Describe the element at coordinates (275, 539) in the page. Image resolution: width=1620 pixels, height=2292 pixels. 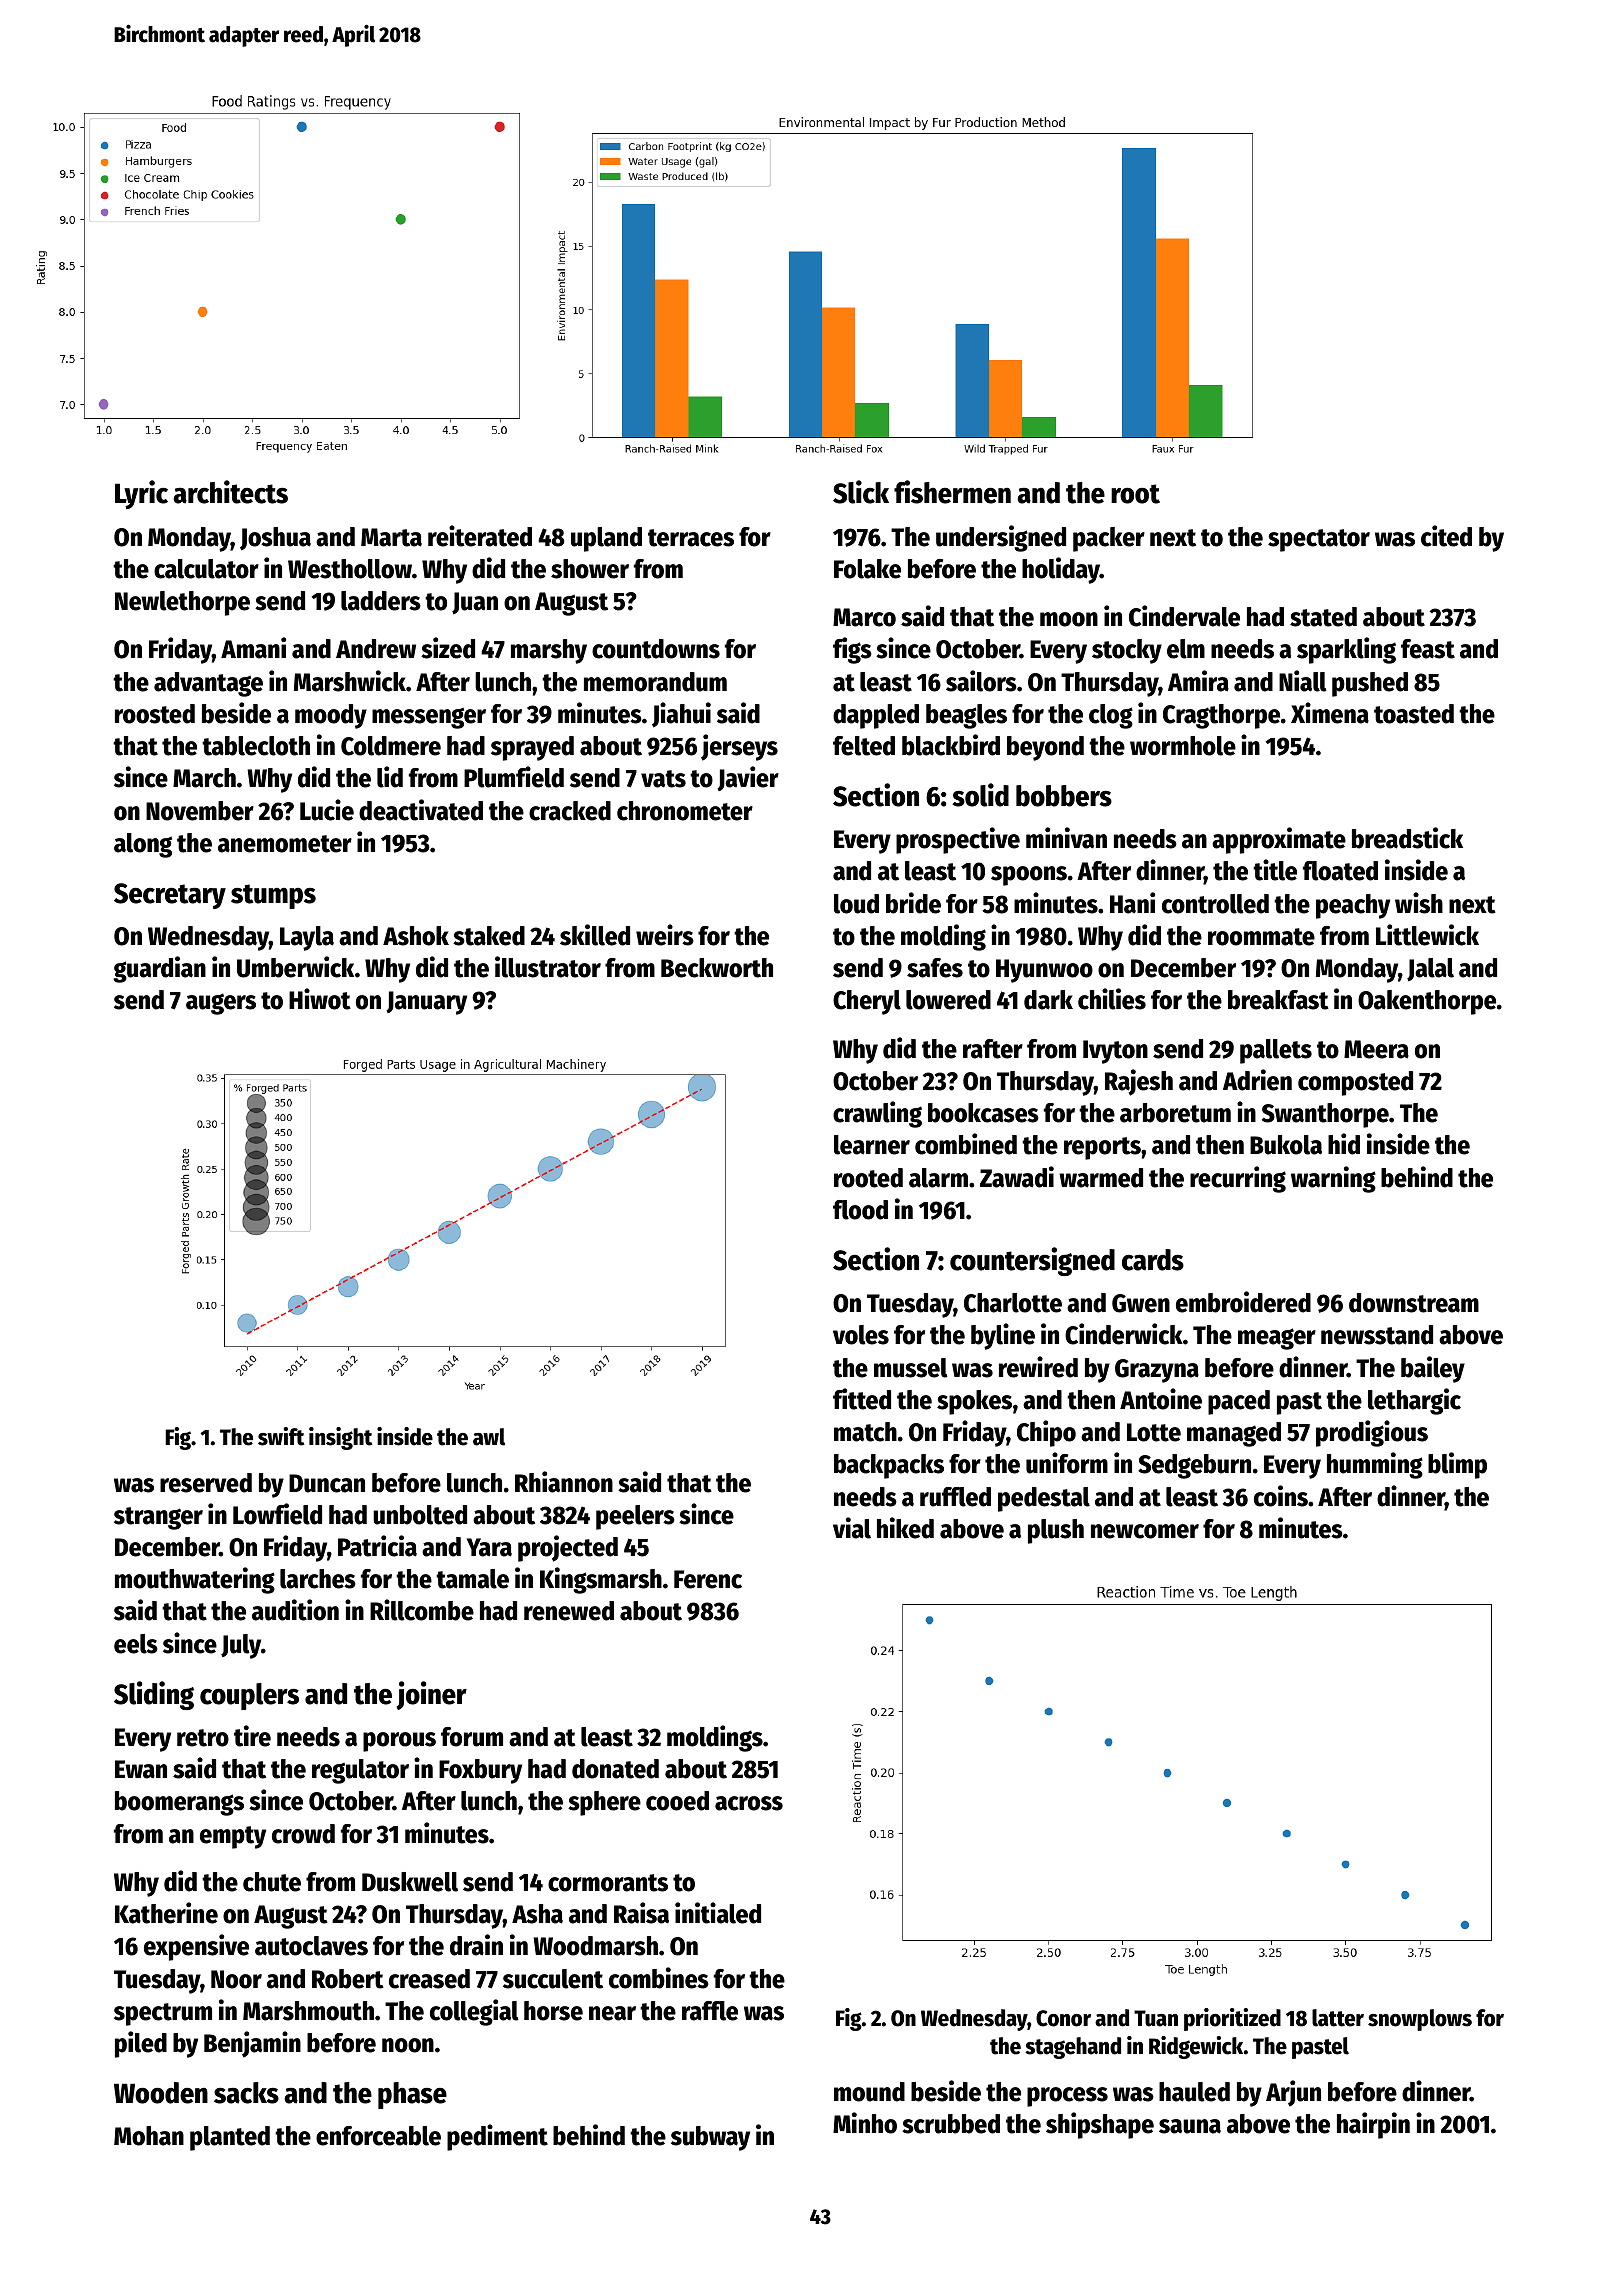
I see `Joshua` at that location.
